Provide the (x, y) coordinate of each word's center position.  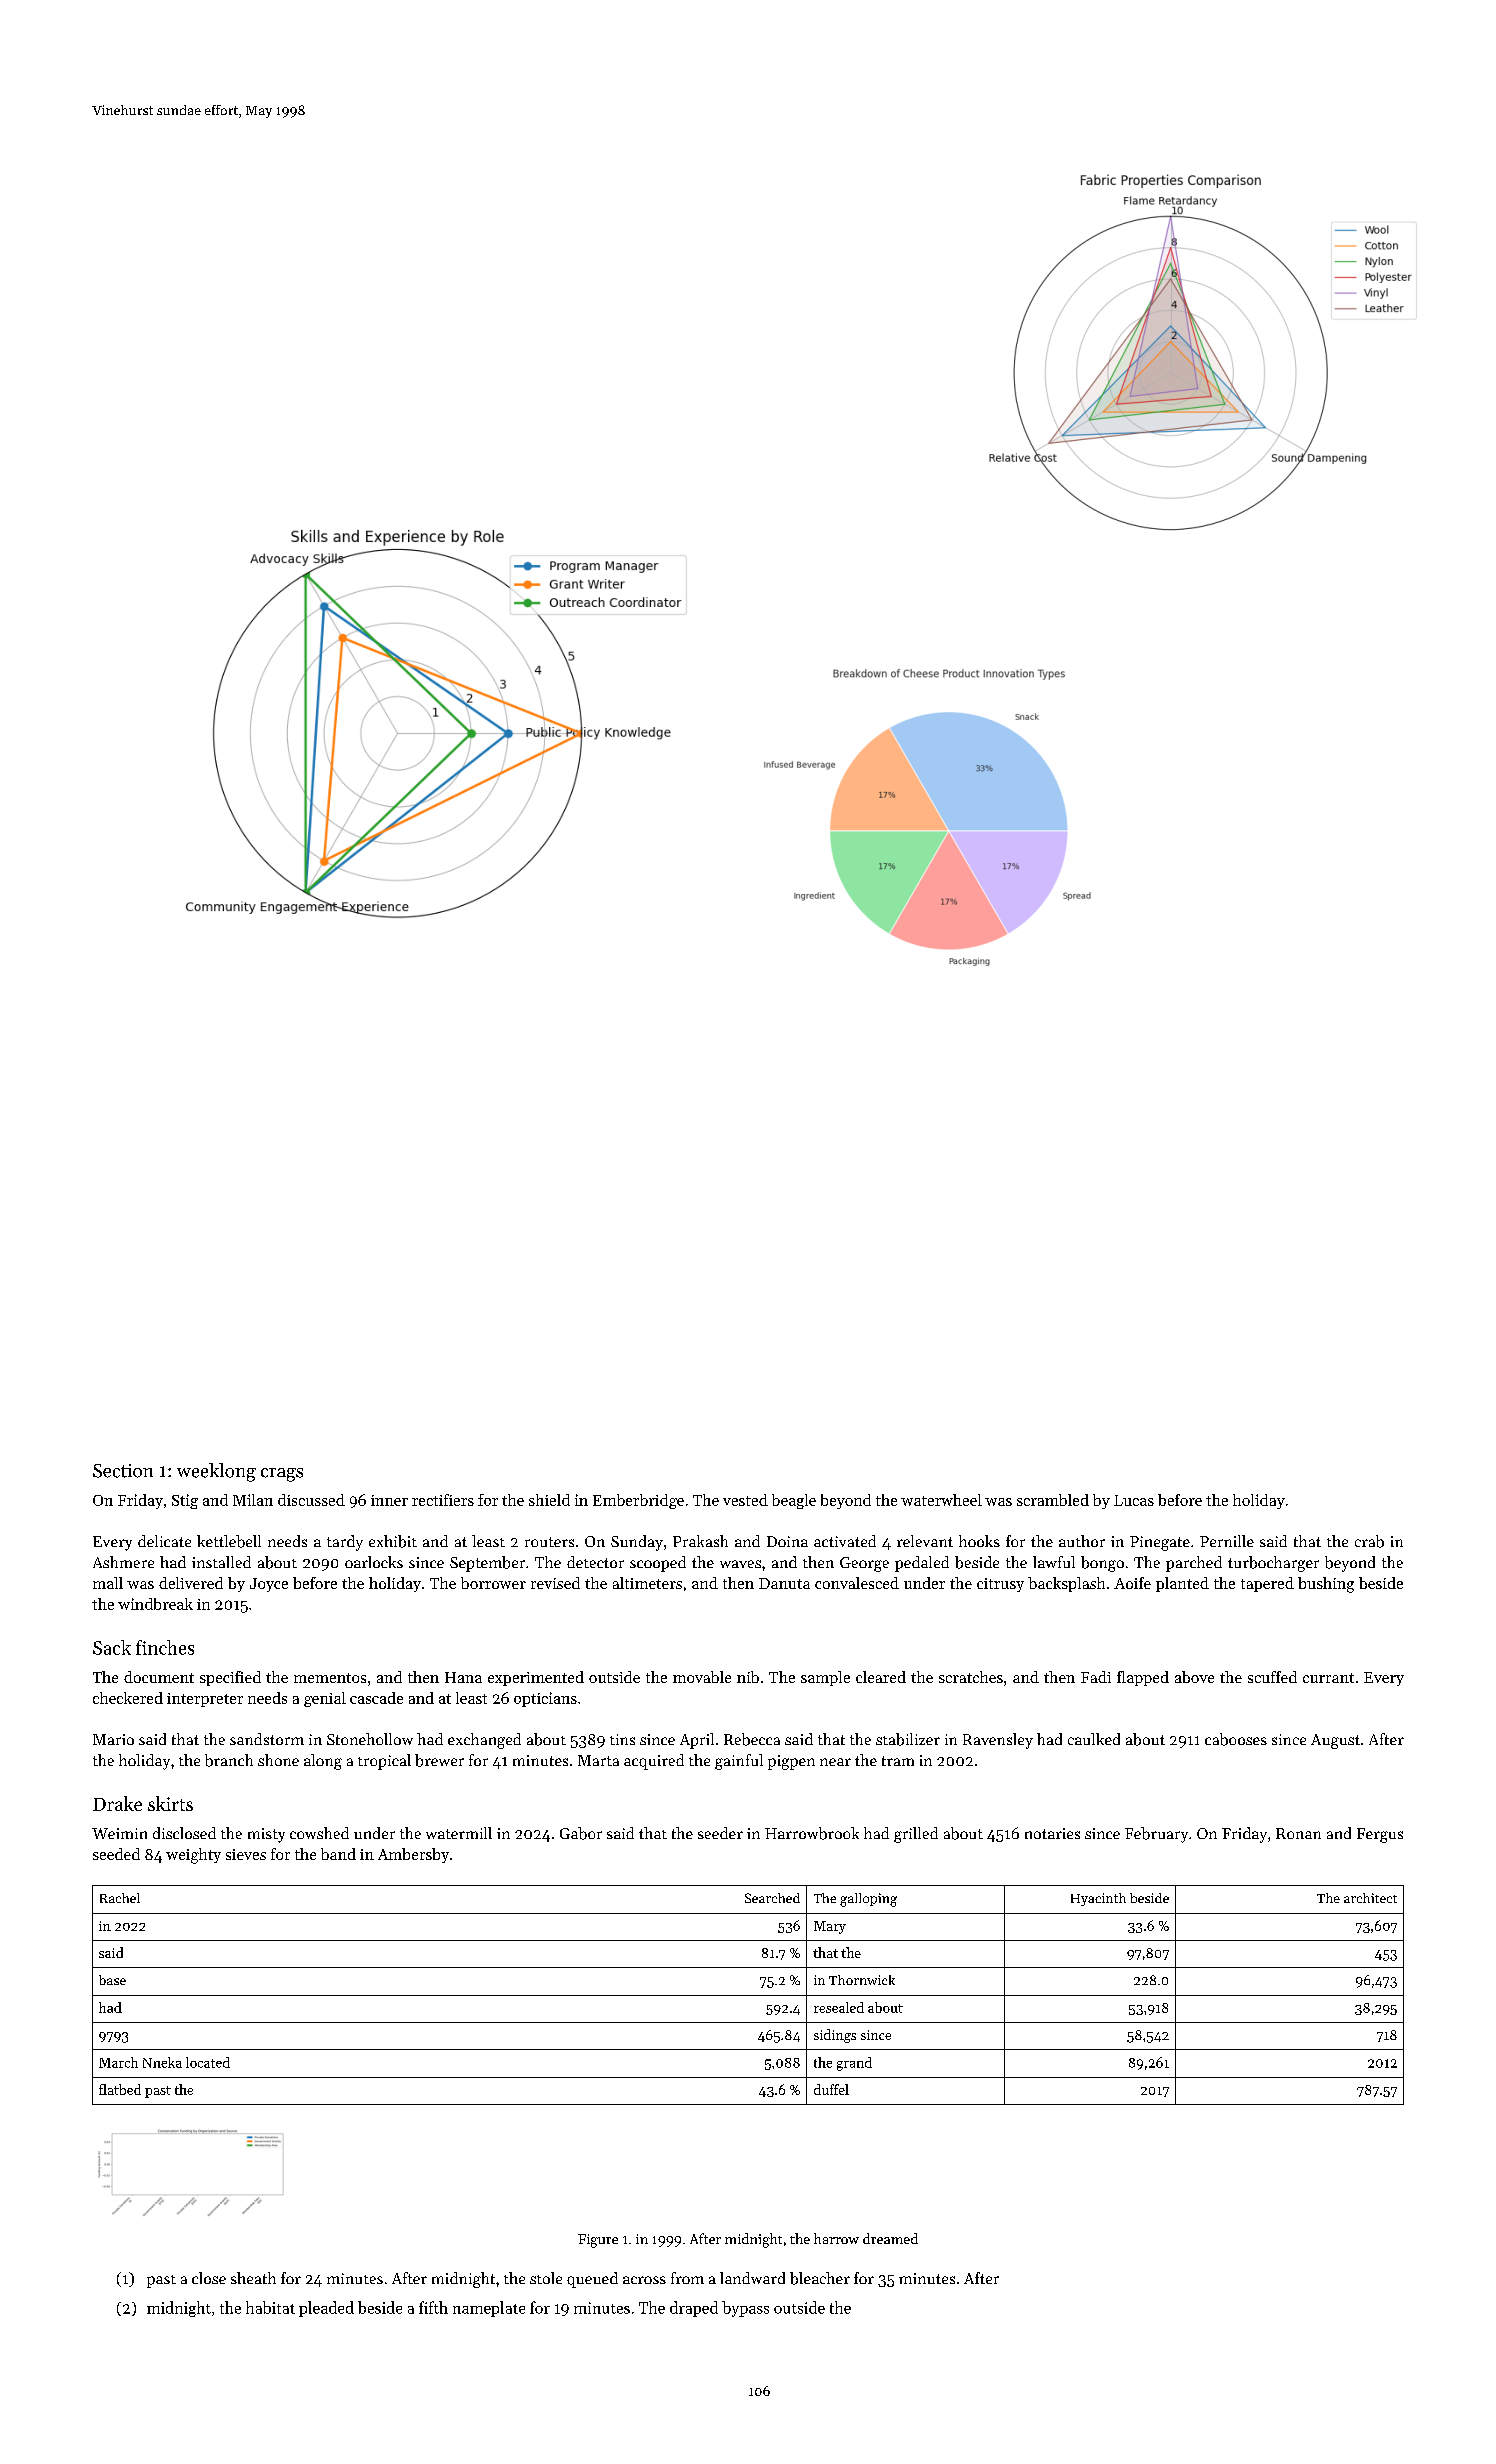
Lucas (1134, 1500)
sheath (253, 2278)
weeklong (216, 1472)
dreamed (890, 2238)
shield (549, 1500)
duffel (831, 2089)
